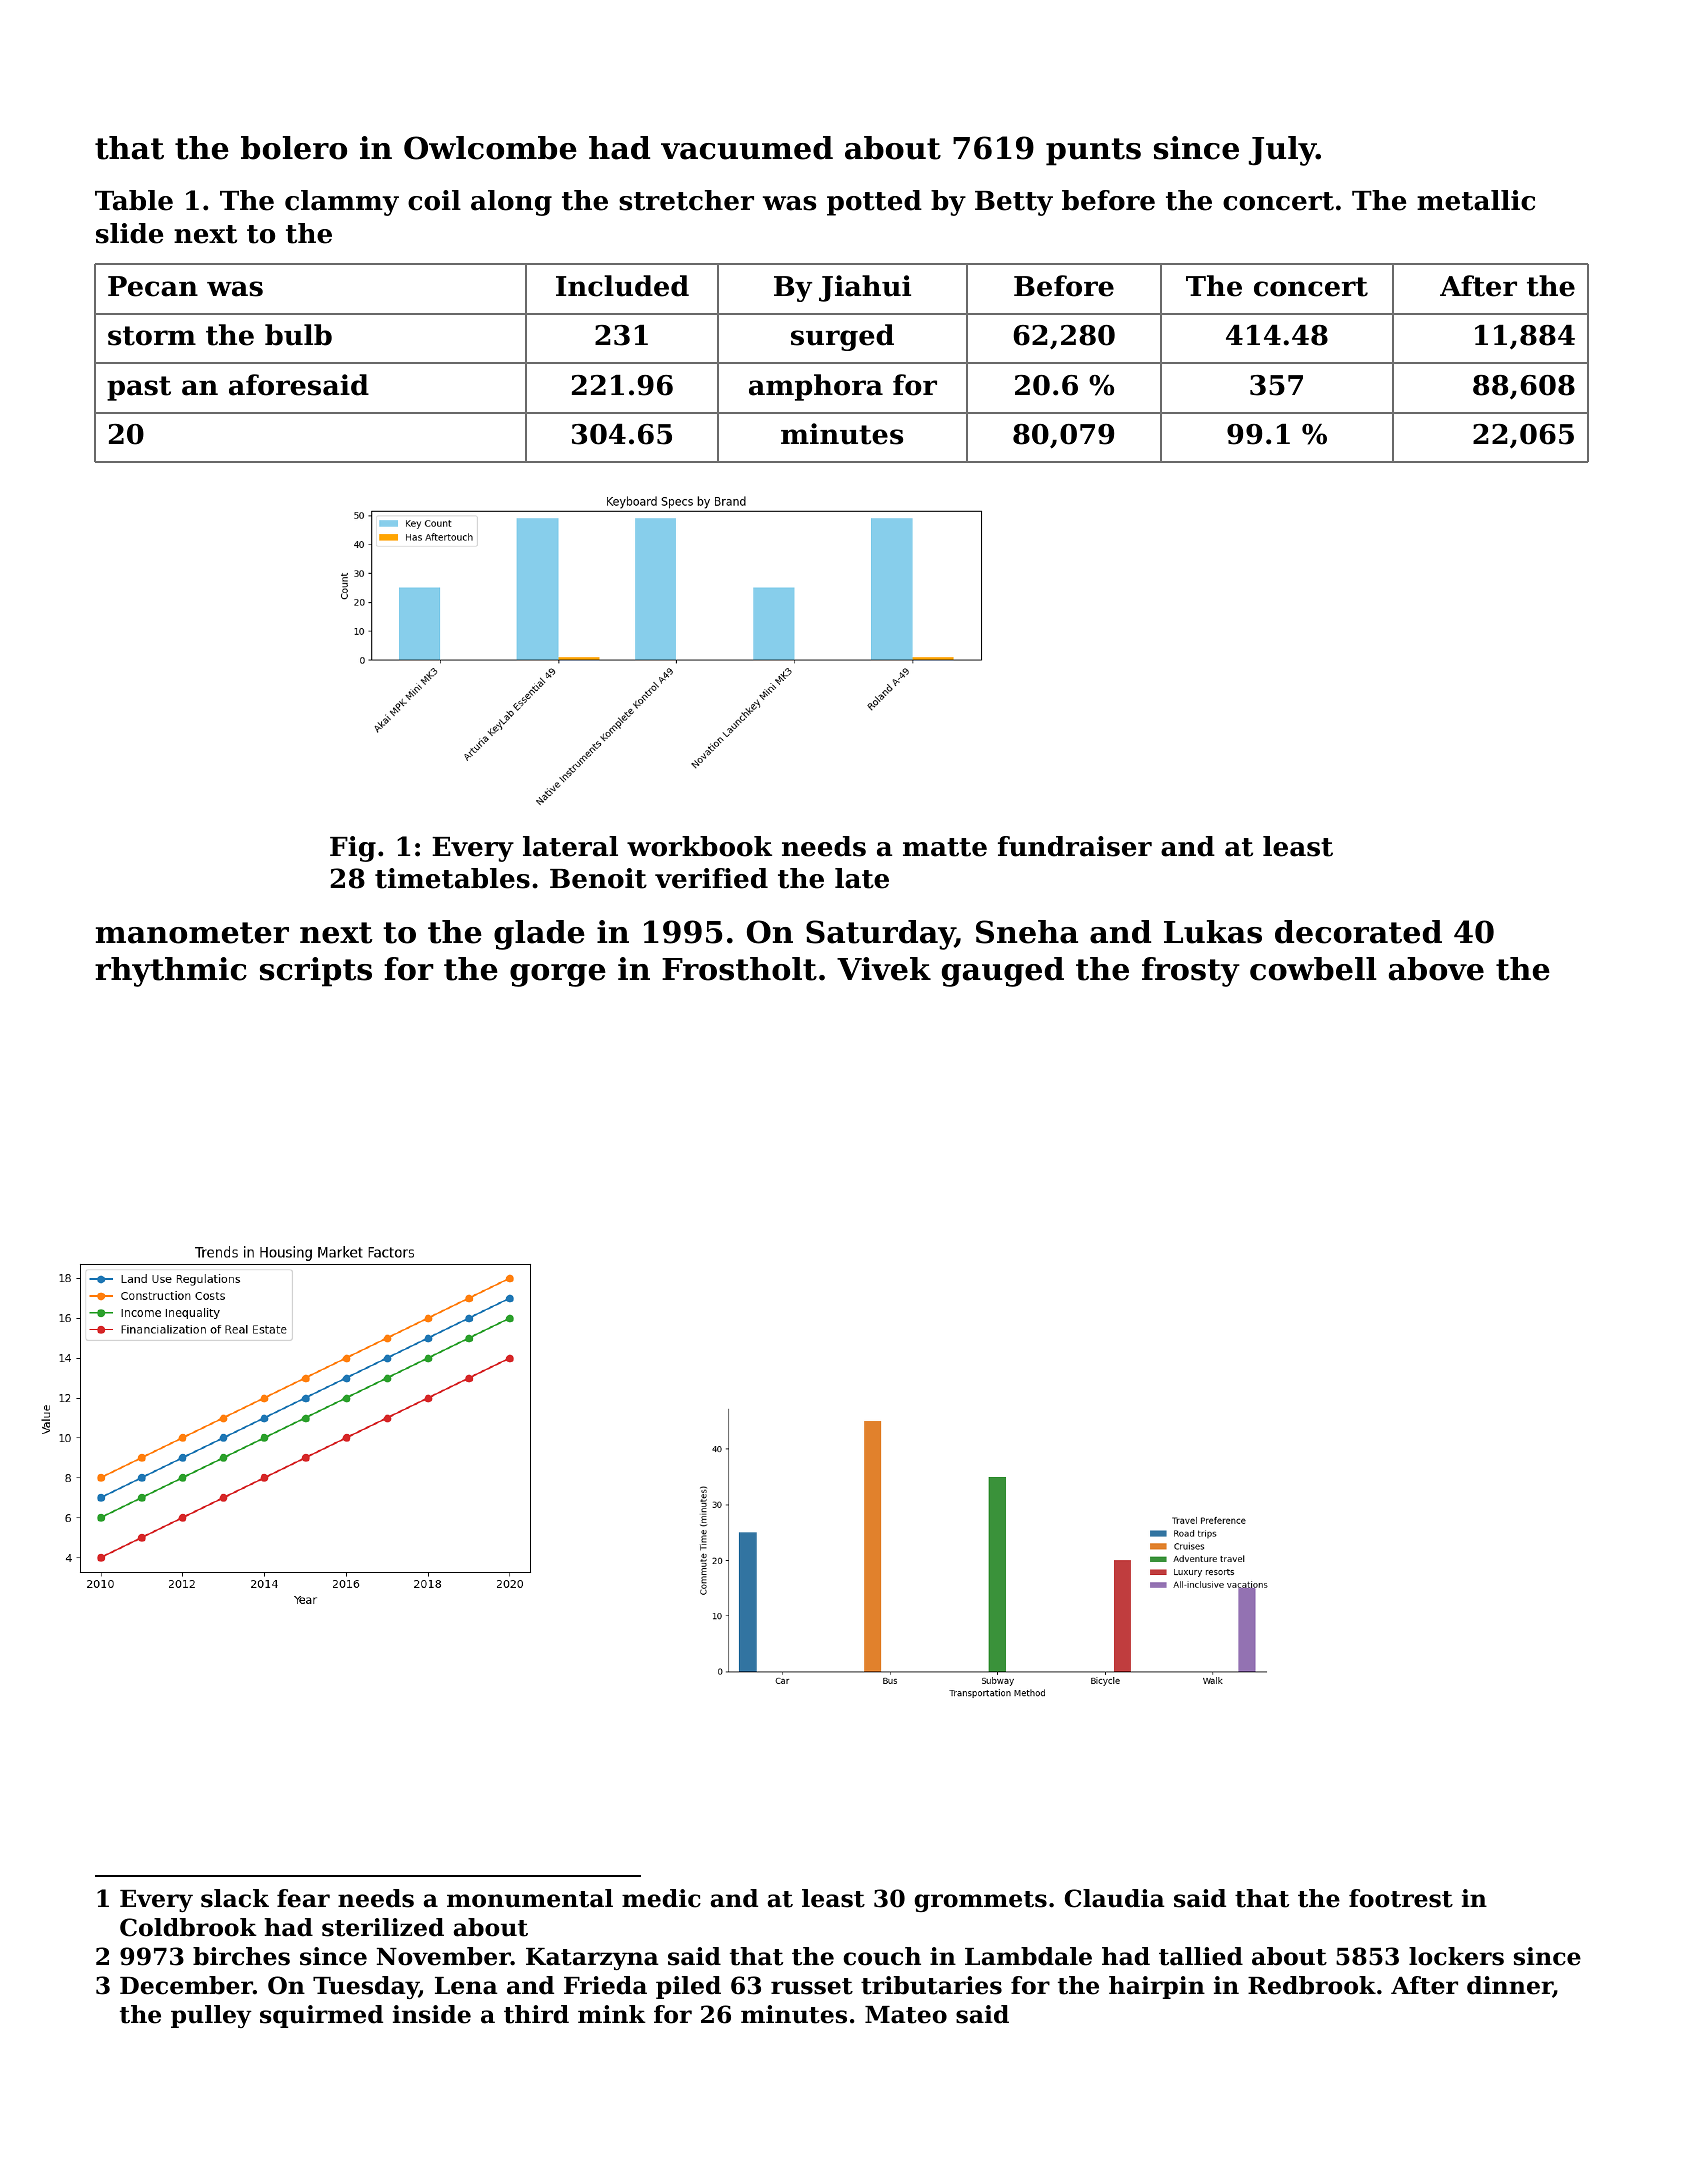 This image has width=1683, height=2178. What do you see at coordinates (1093, 152) in the image?
I see `punts` at bounding box center [1093, 152].
